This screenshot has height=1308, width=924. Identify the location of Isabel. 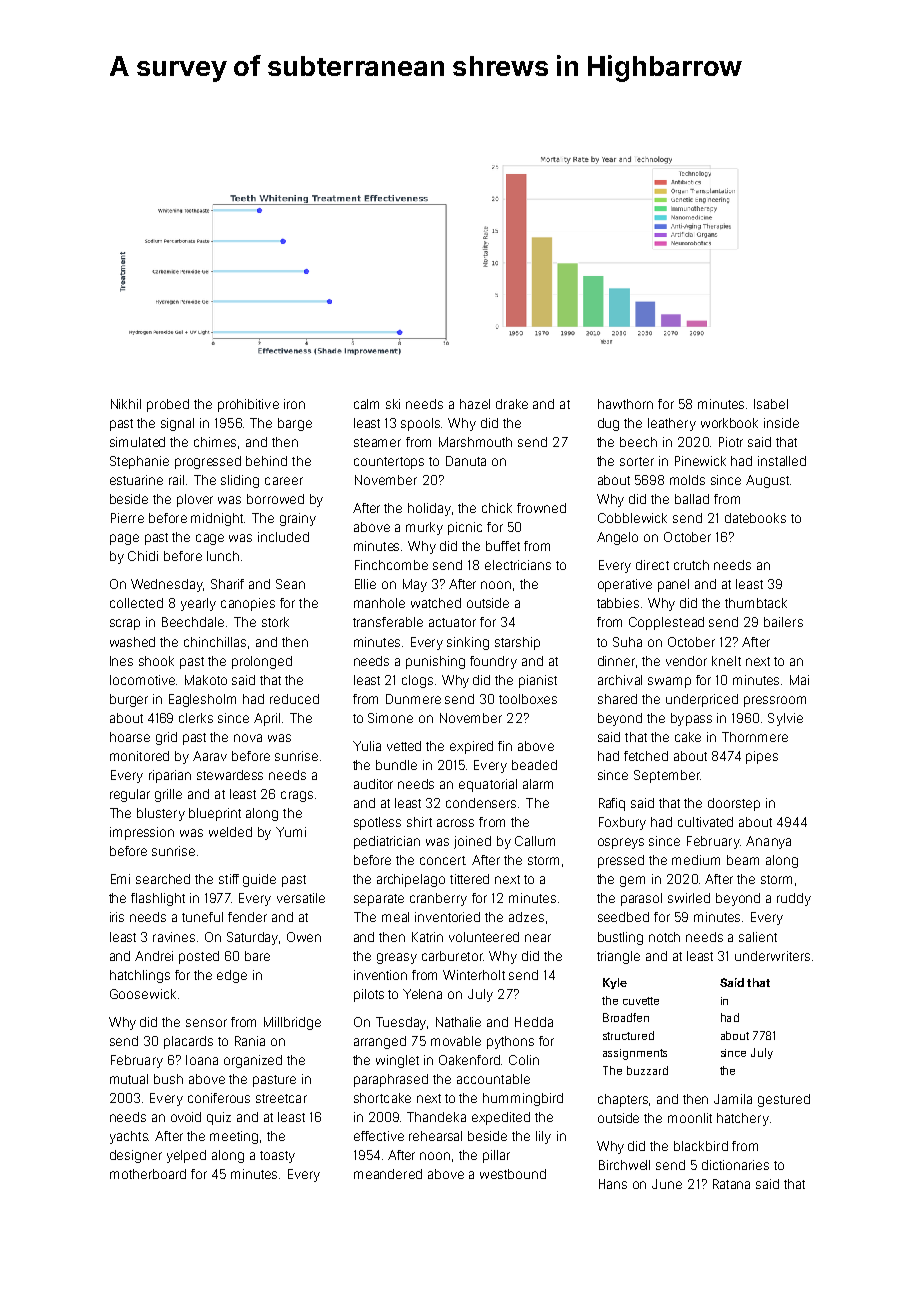
(771, 404).
